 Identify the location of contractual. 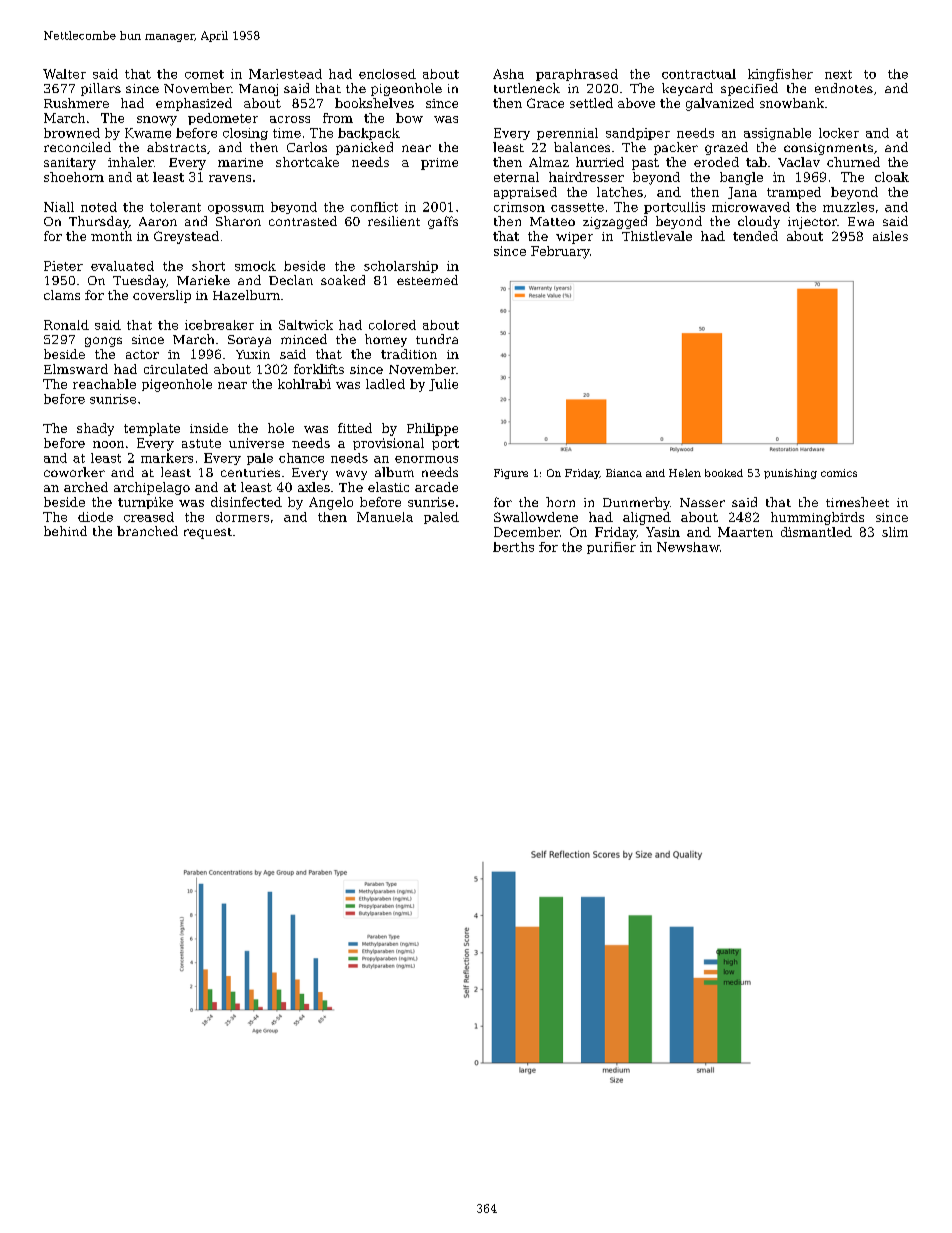
(699, 74).
